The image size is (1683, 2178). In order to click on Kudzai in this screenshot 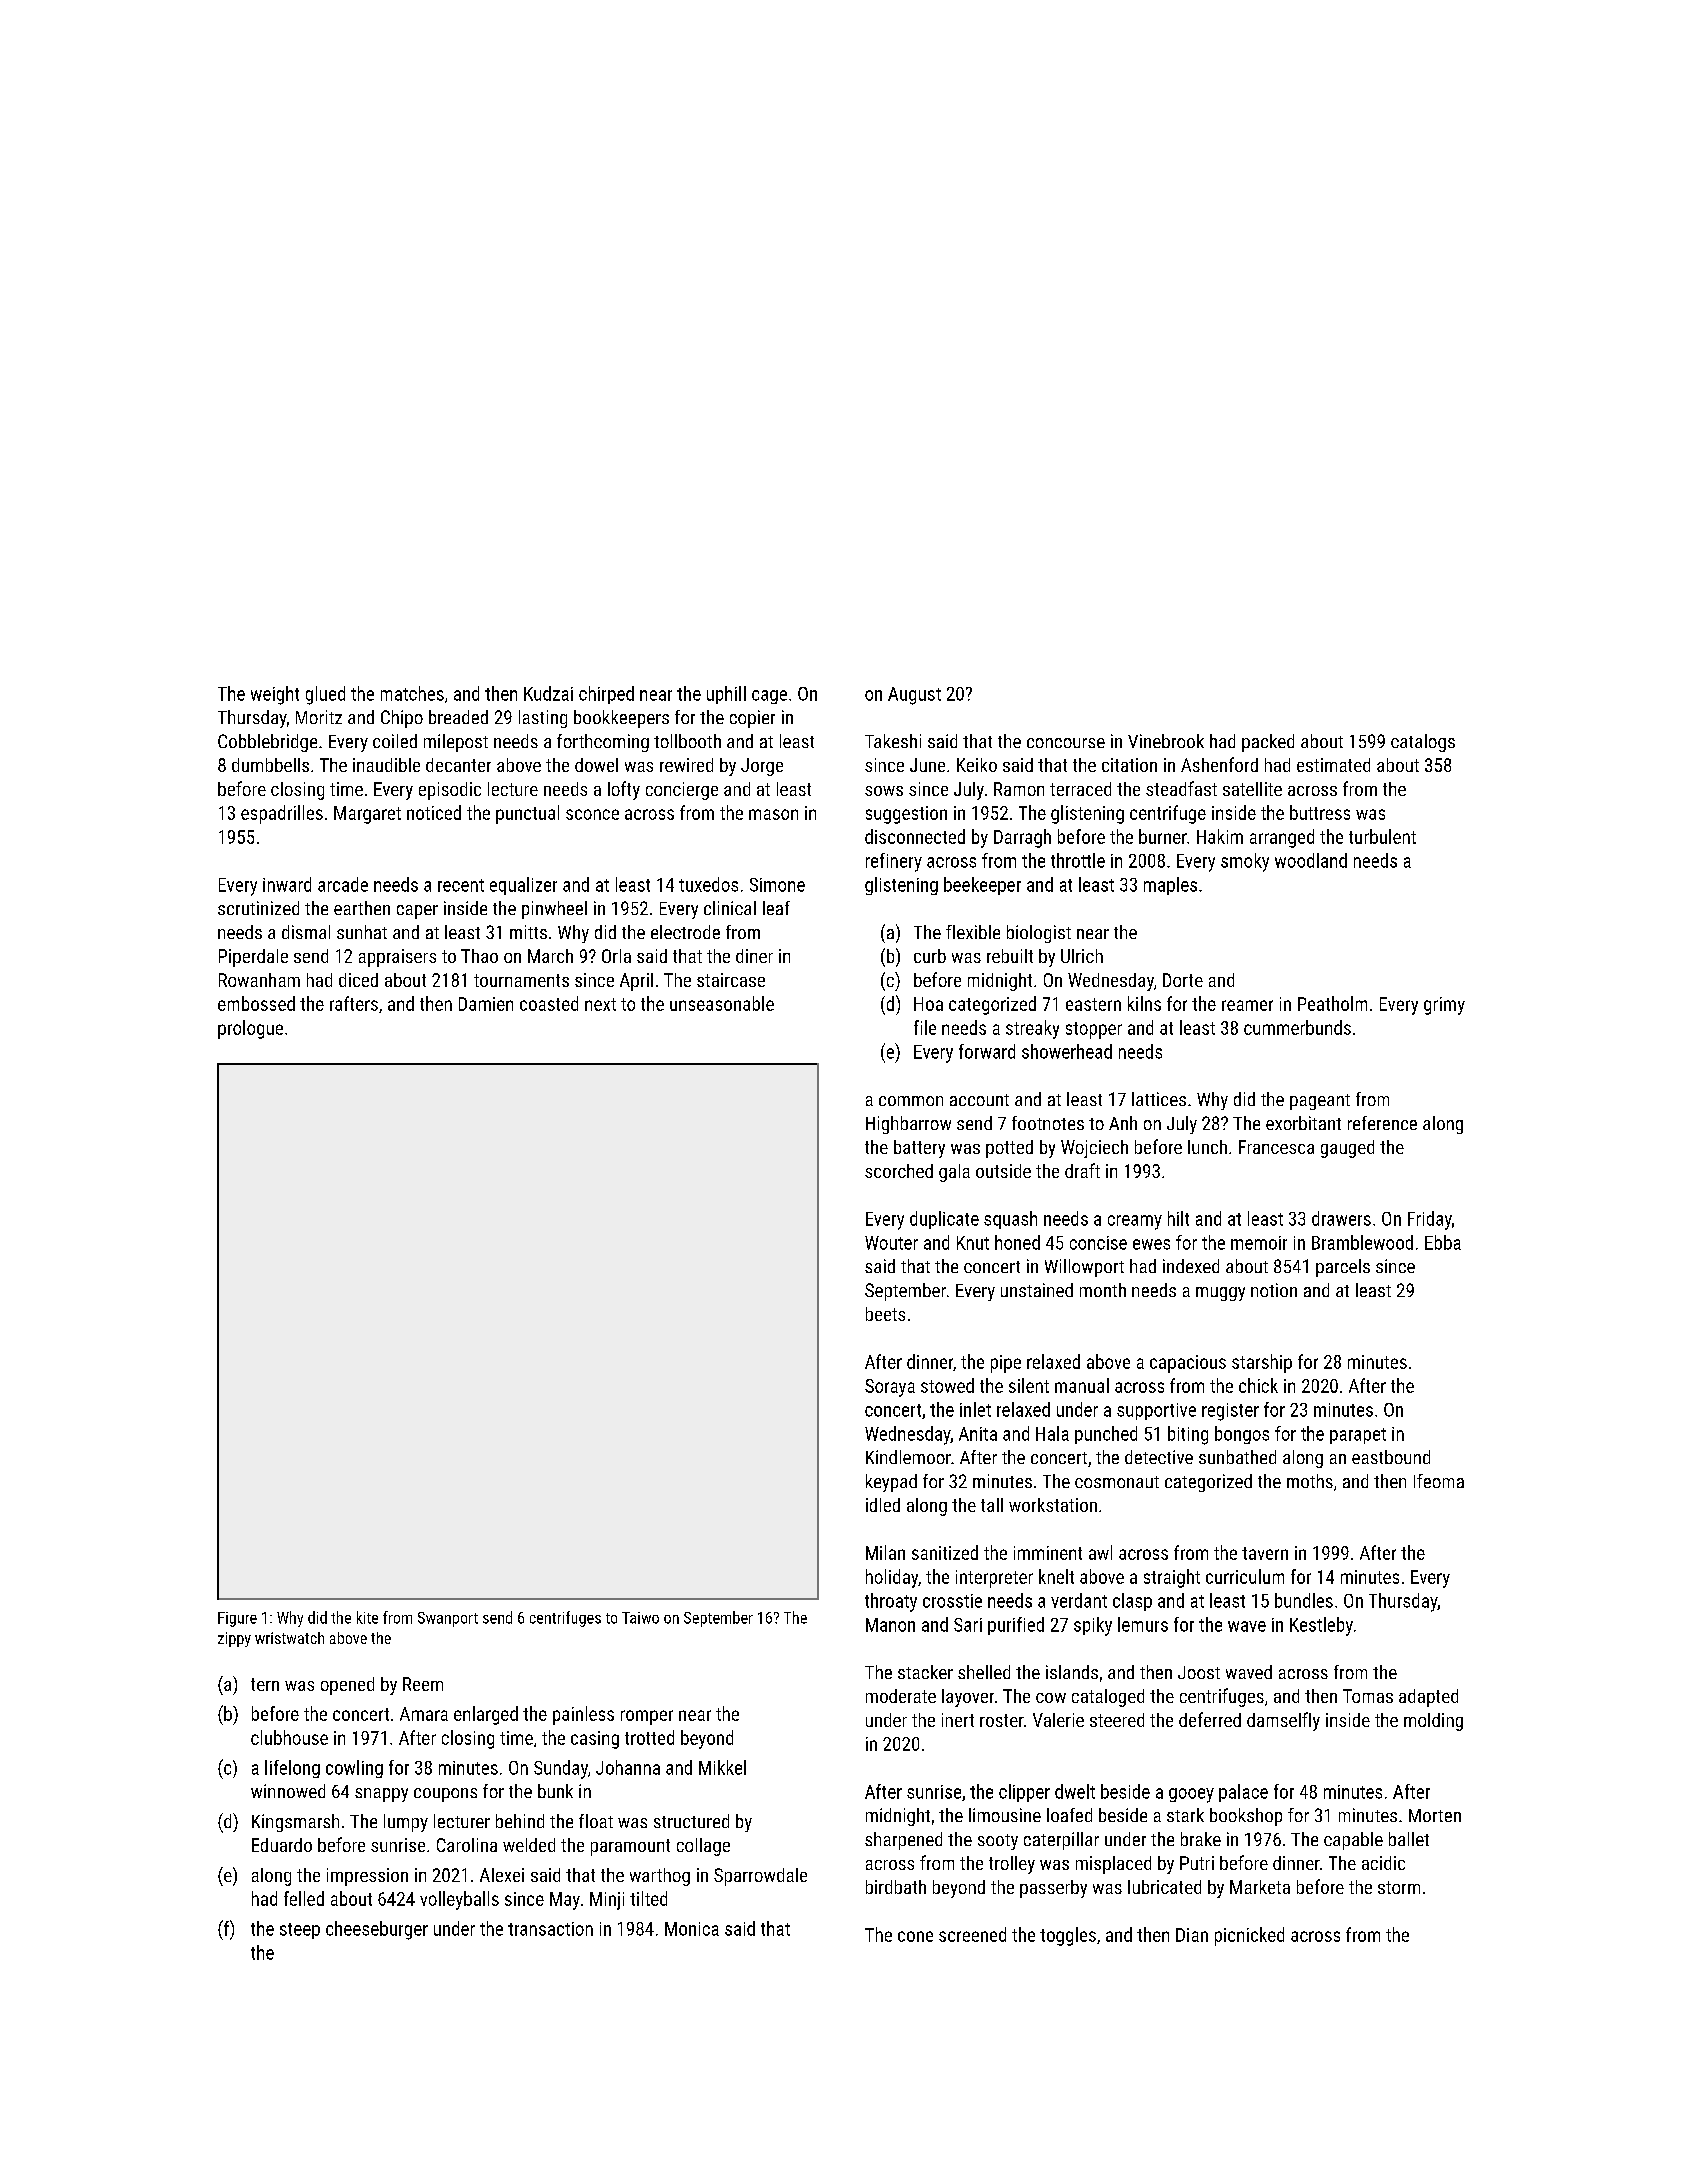, I will do `click(548, 693)`.
